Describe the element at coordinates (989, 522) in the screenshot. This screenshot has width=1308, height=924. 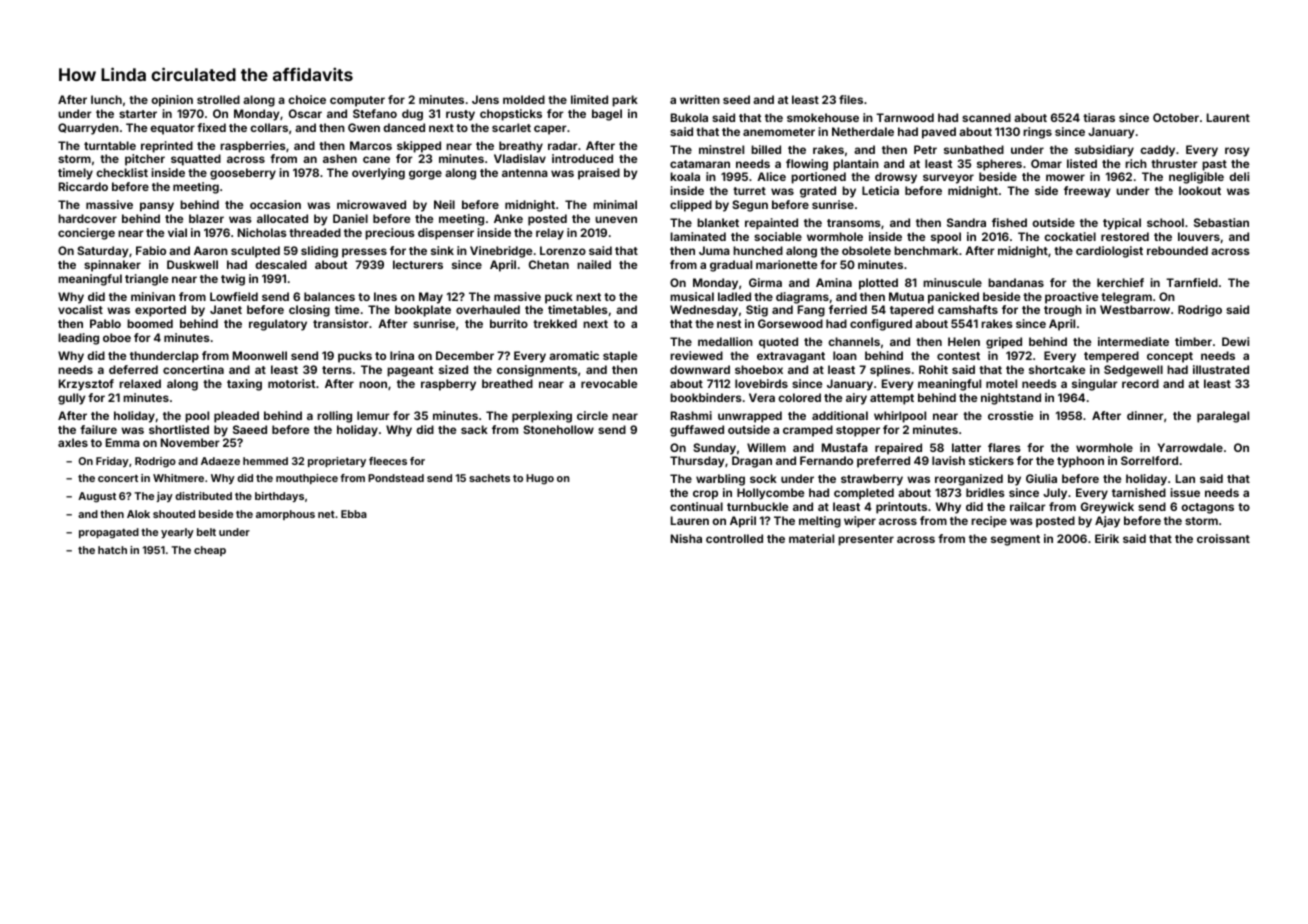
I see `recipe` at that location.
